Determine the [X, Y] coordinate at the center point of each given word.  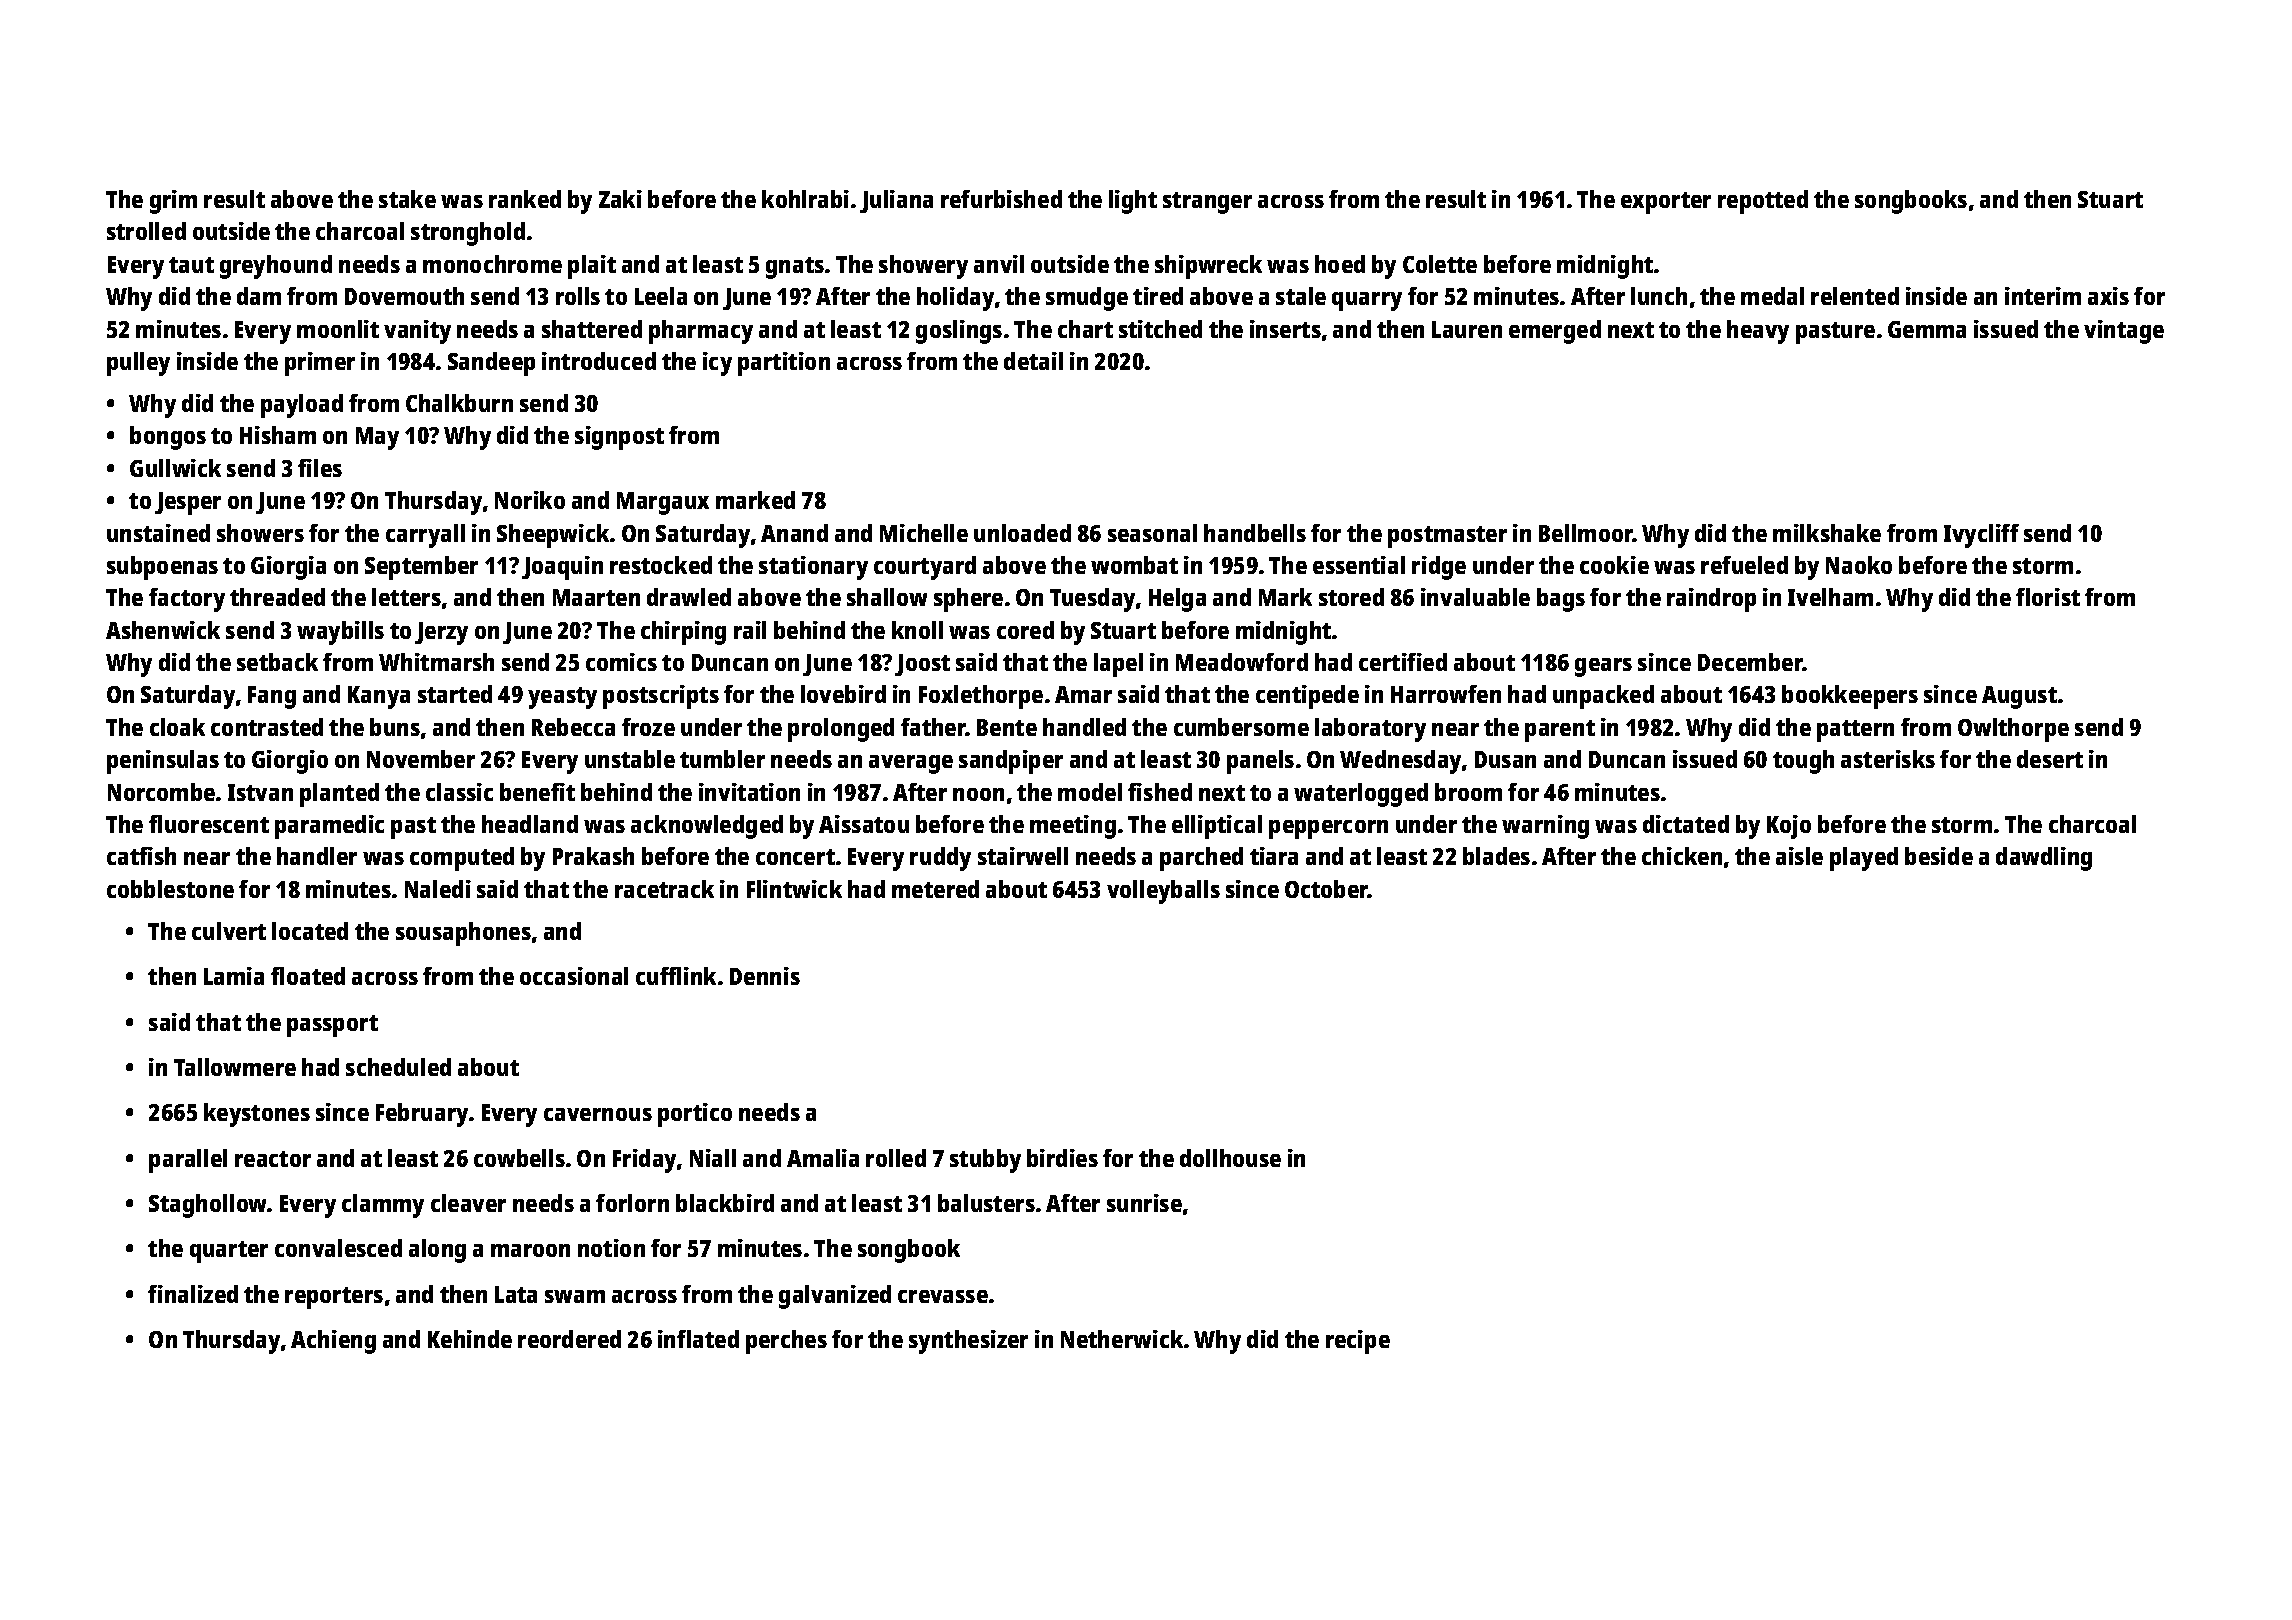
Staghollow [208, 1206]
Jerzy [441, 633]
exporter [1666, 203]
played [1864, 859]
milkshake [1827, 533]
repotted [1763, 202]
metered [935, 889]
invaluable [1475, 597]
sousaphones [463, 934]
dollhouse [1230, 1158]
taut [191, 265]
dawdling [2044, 859]
